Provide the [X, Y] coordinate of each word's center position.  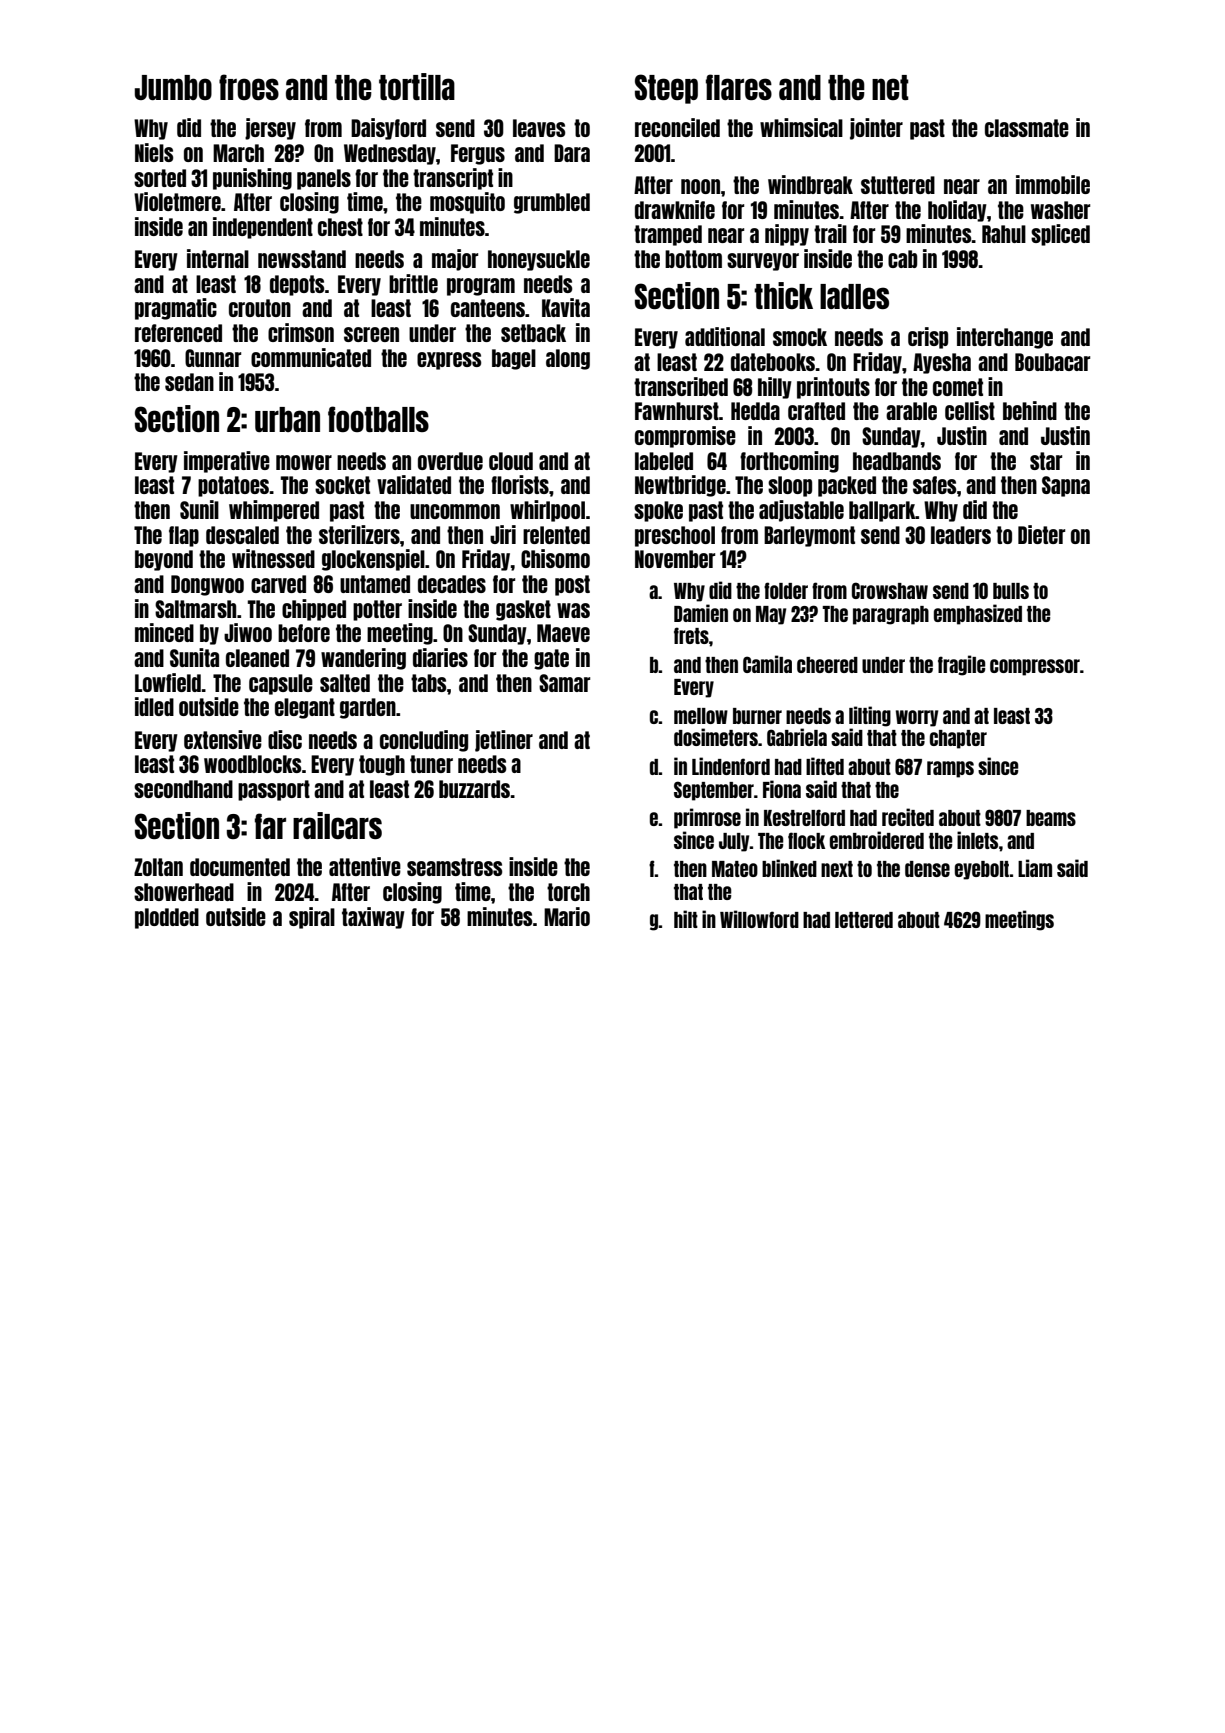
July [734, 842]
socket [342, 485]
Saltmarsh [195, 609]
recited [908, 817]
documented [240, 867]
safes [934, 485]
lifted [825, 766]
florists [520, 484]
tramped [668, 235]
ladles [854, 296]
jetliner [504, 741]
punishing [252, 179]
